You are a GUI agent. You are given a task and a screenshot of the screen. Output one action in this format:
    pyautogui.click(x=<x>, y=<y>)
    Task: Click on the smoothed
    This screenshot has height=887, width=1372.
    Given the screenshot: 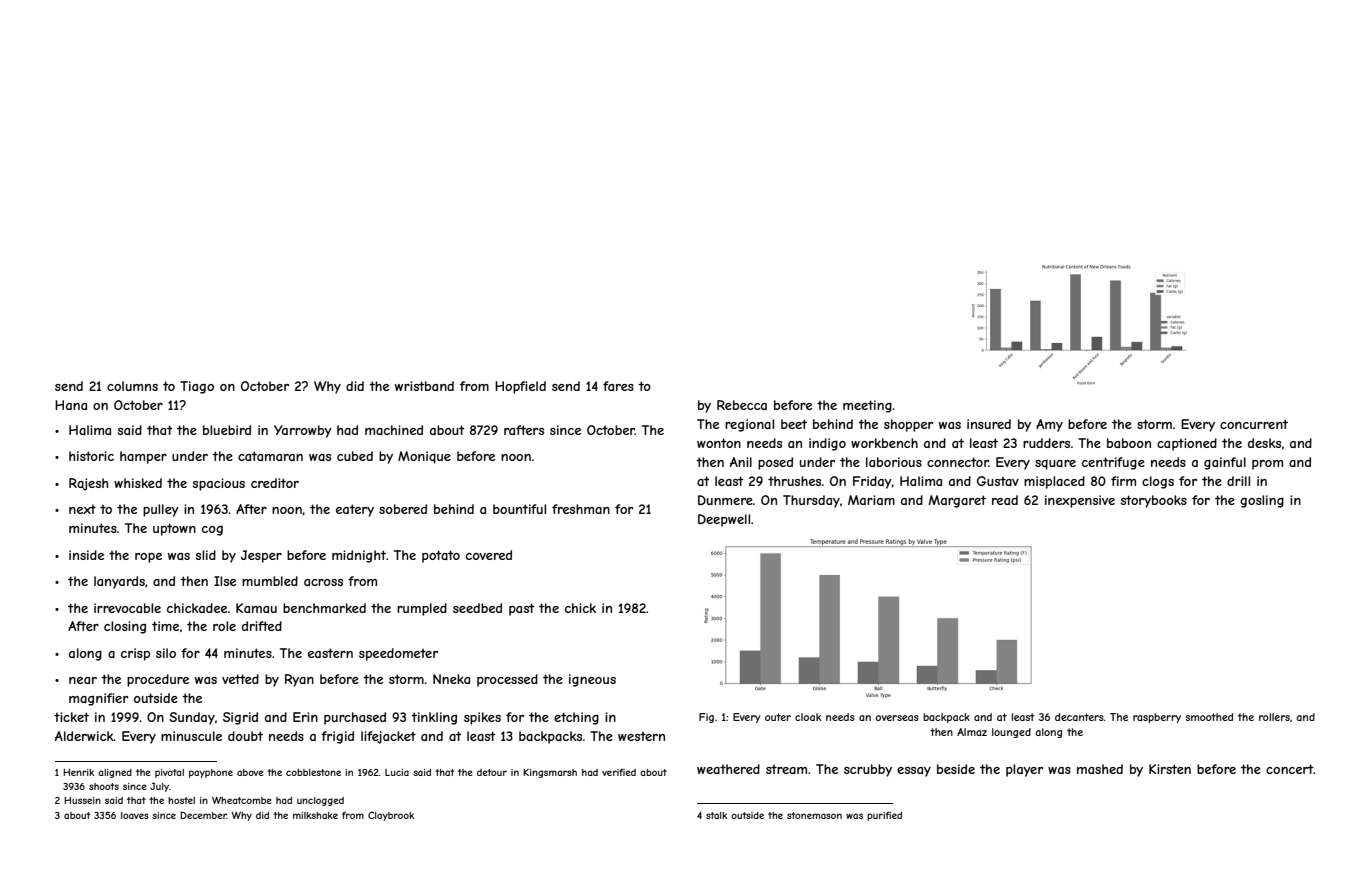 What is the action you would take?
    pyautogui.click(x=1209, y=717)
